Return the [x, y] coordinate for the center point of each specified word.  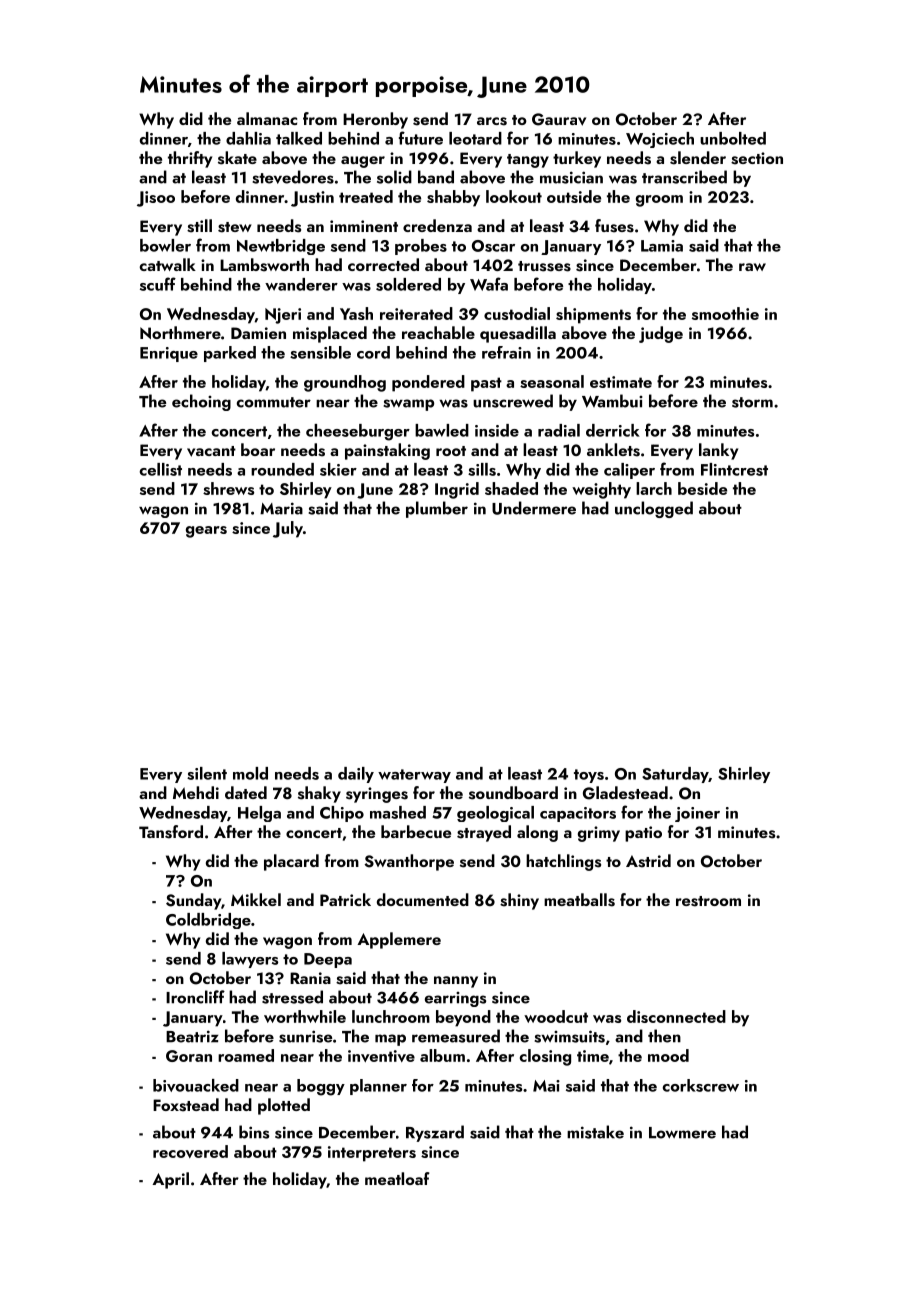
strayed [484, 833]
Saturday [675, 775]
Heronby [375, 120]
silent [207, 773]
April [170, 1180]
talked [299, 138]
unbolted [733, 138]
